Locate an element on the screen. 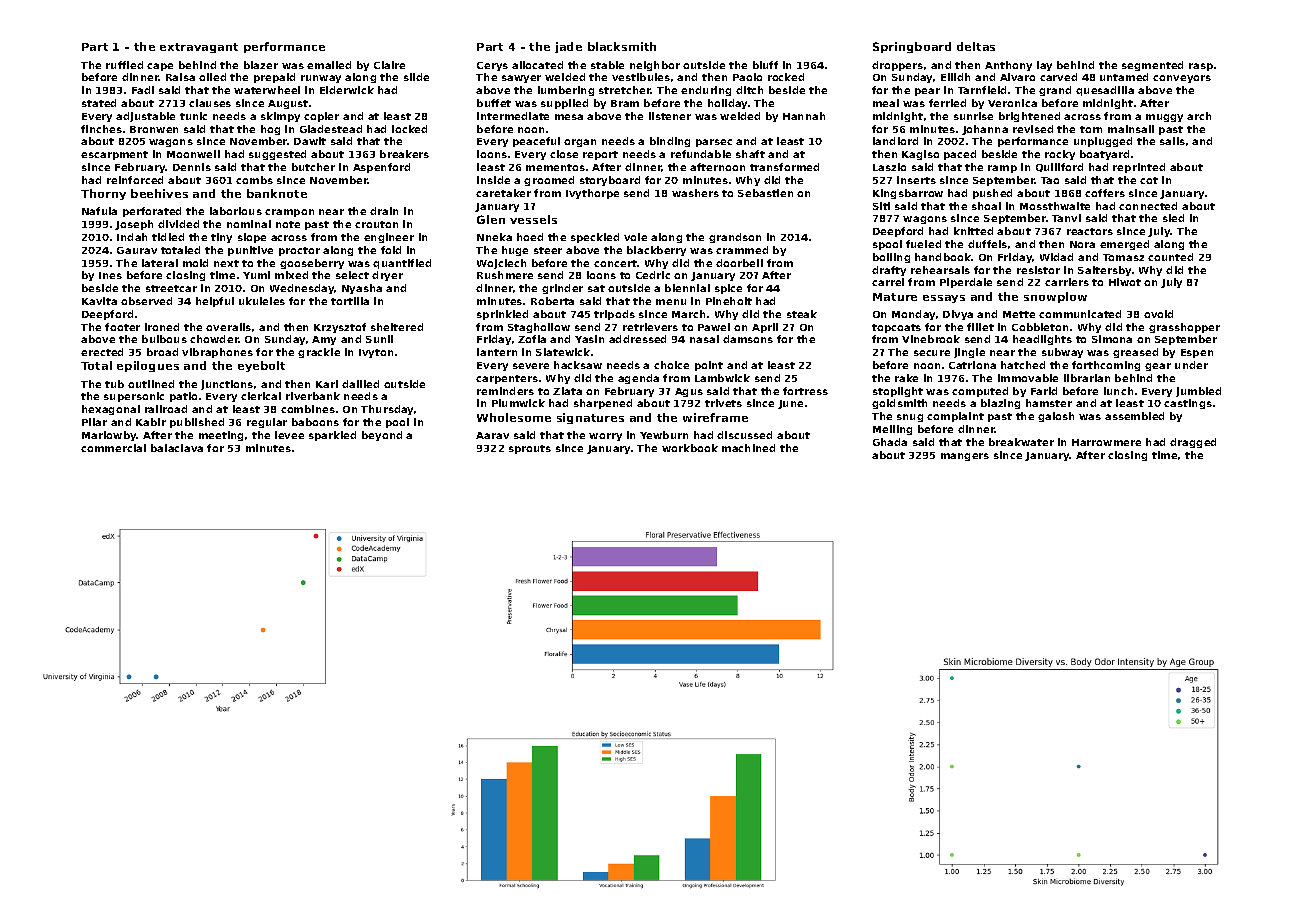 Image resolution: width=1308 pixels, height=924 pixels. streetcar is located at coordinates (171, 288).
